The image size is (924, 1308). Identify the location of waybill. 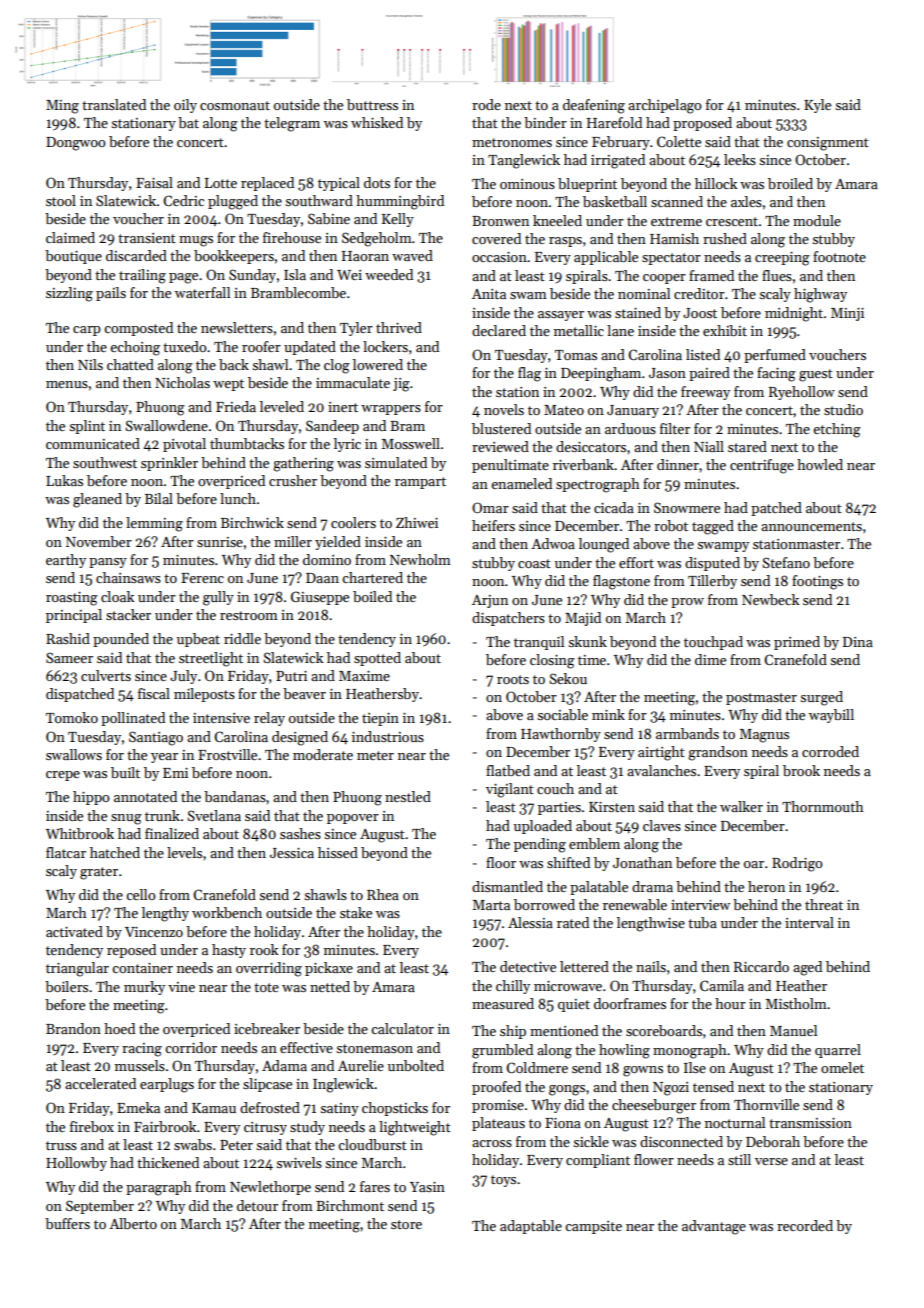
(831, 716).
